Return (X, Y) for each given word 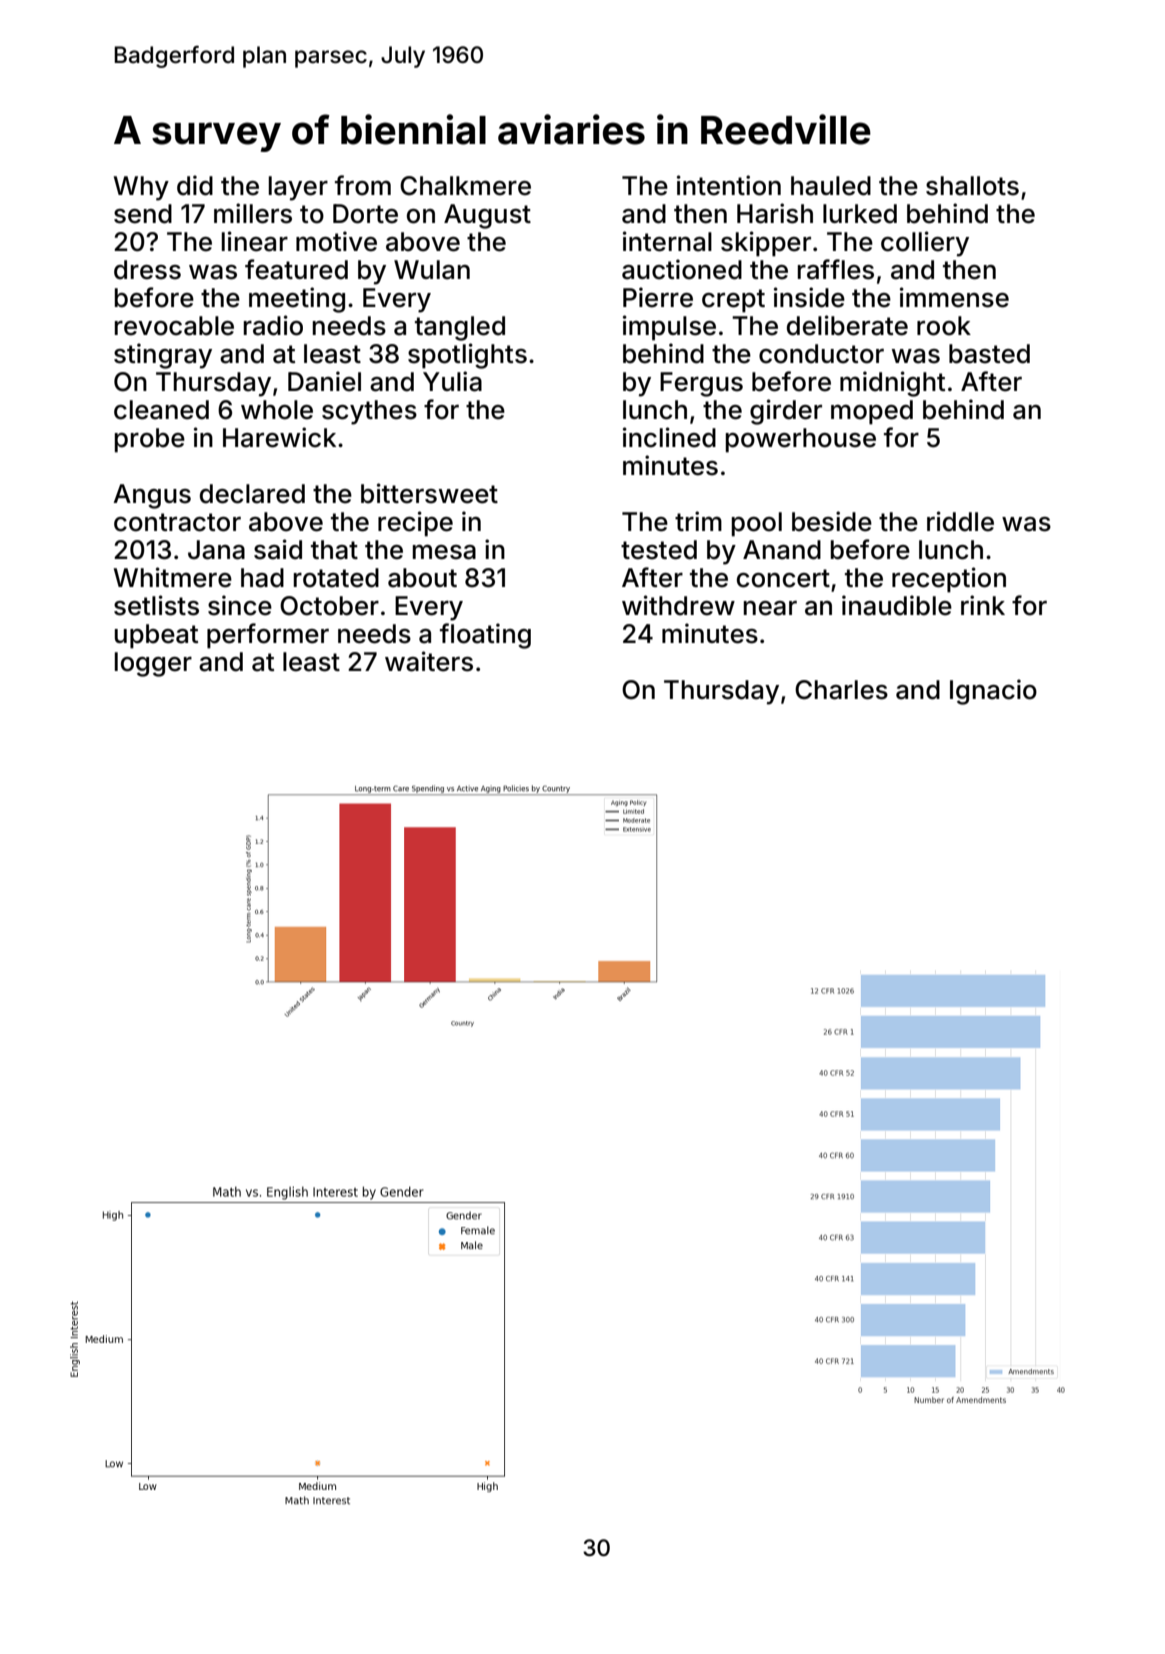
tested (659, 550)
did (195, 185)
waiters (429, 661)
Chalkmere (465, 186)
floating (485, 636)
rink (983, 605)
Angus (152, 496)
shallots (972, 186)
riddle (960, 521)
